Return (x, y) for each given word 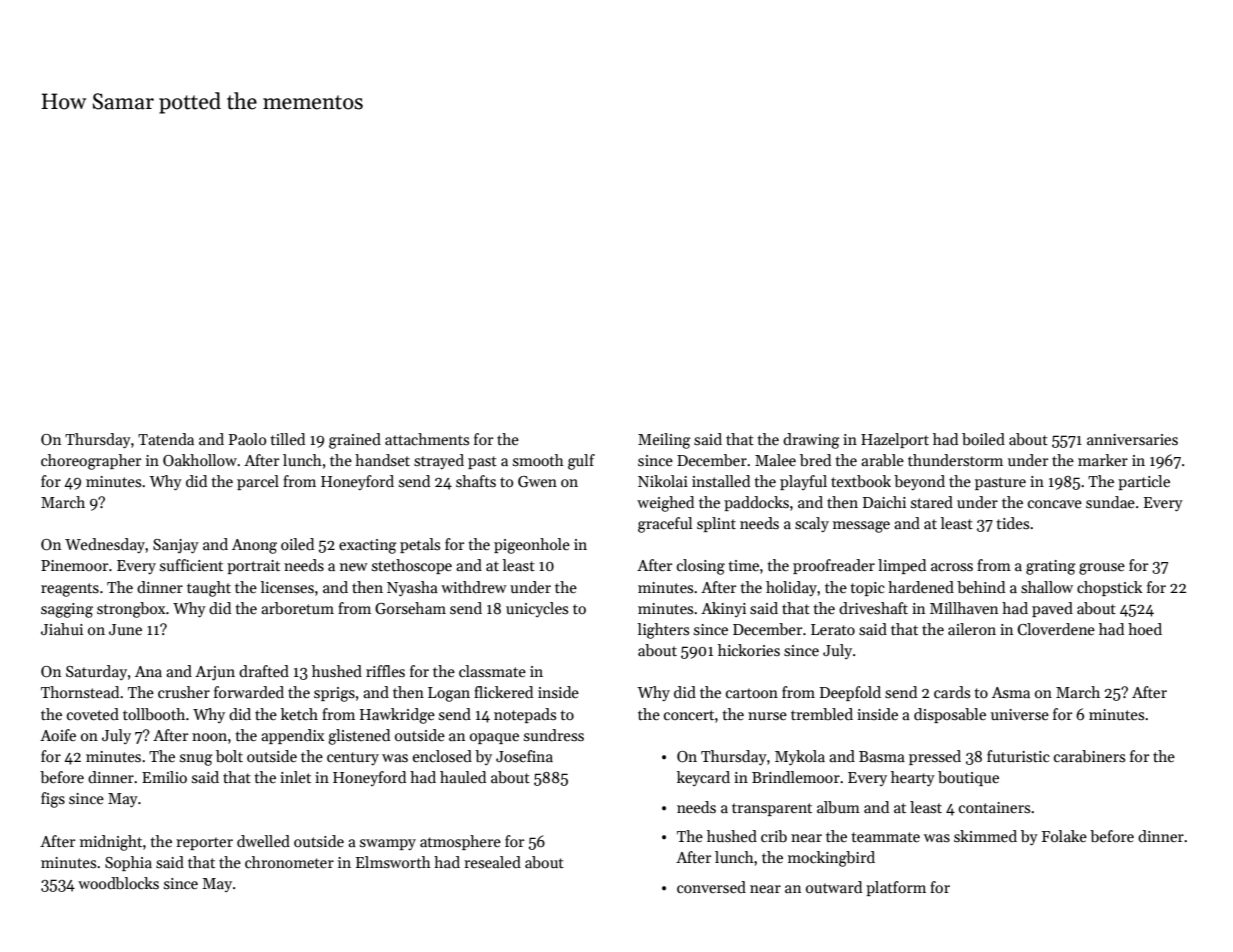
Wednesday (105, 545)
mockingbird (831, 859)
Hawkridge (397, 716)
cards (952, 692)
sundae (1110, 502)
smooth (538, 460)
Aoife (58, 735)
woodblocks (118, 883)
